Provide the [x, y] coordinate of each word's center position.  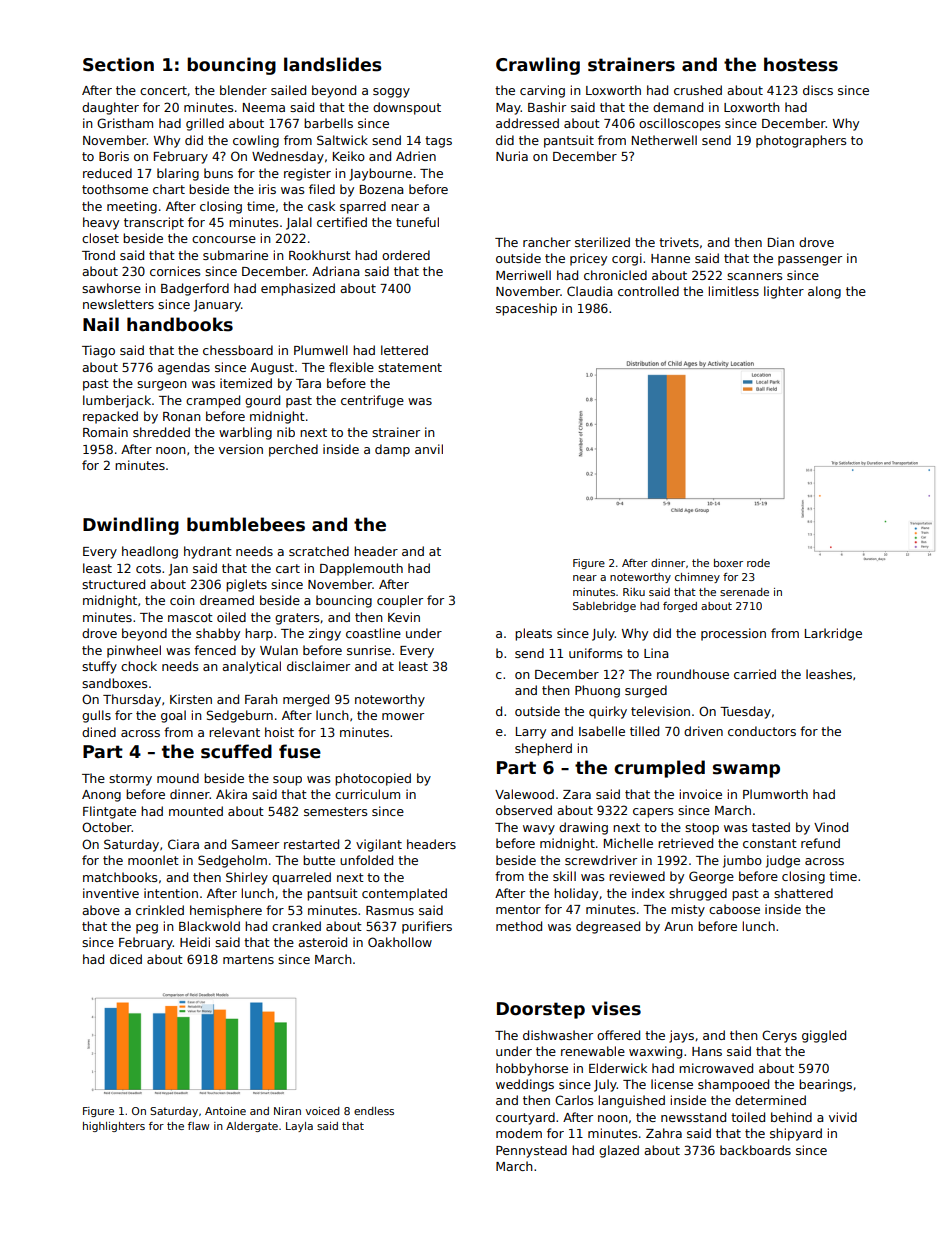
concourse [224, 239]
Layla [299, 1127]
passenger [810, 261]
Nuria [512, 156]
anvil [429, 449]
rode [758, 563]
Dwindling [131, 526]
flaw [198, 1126]
